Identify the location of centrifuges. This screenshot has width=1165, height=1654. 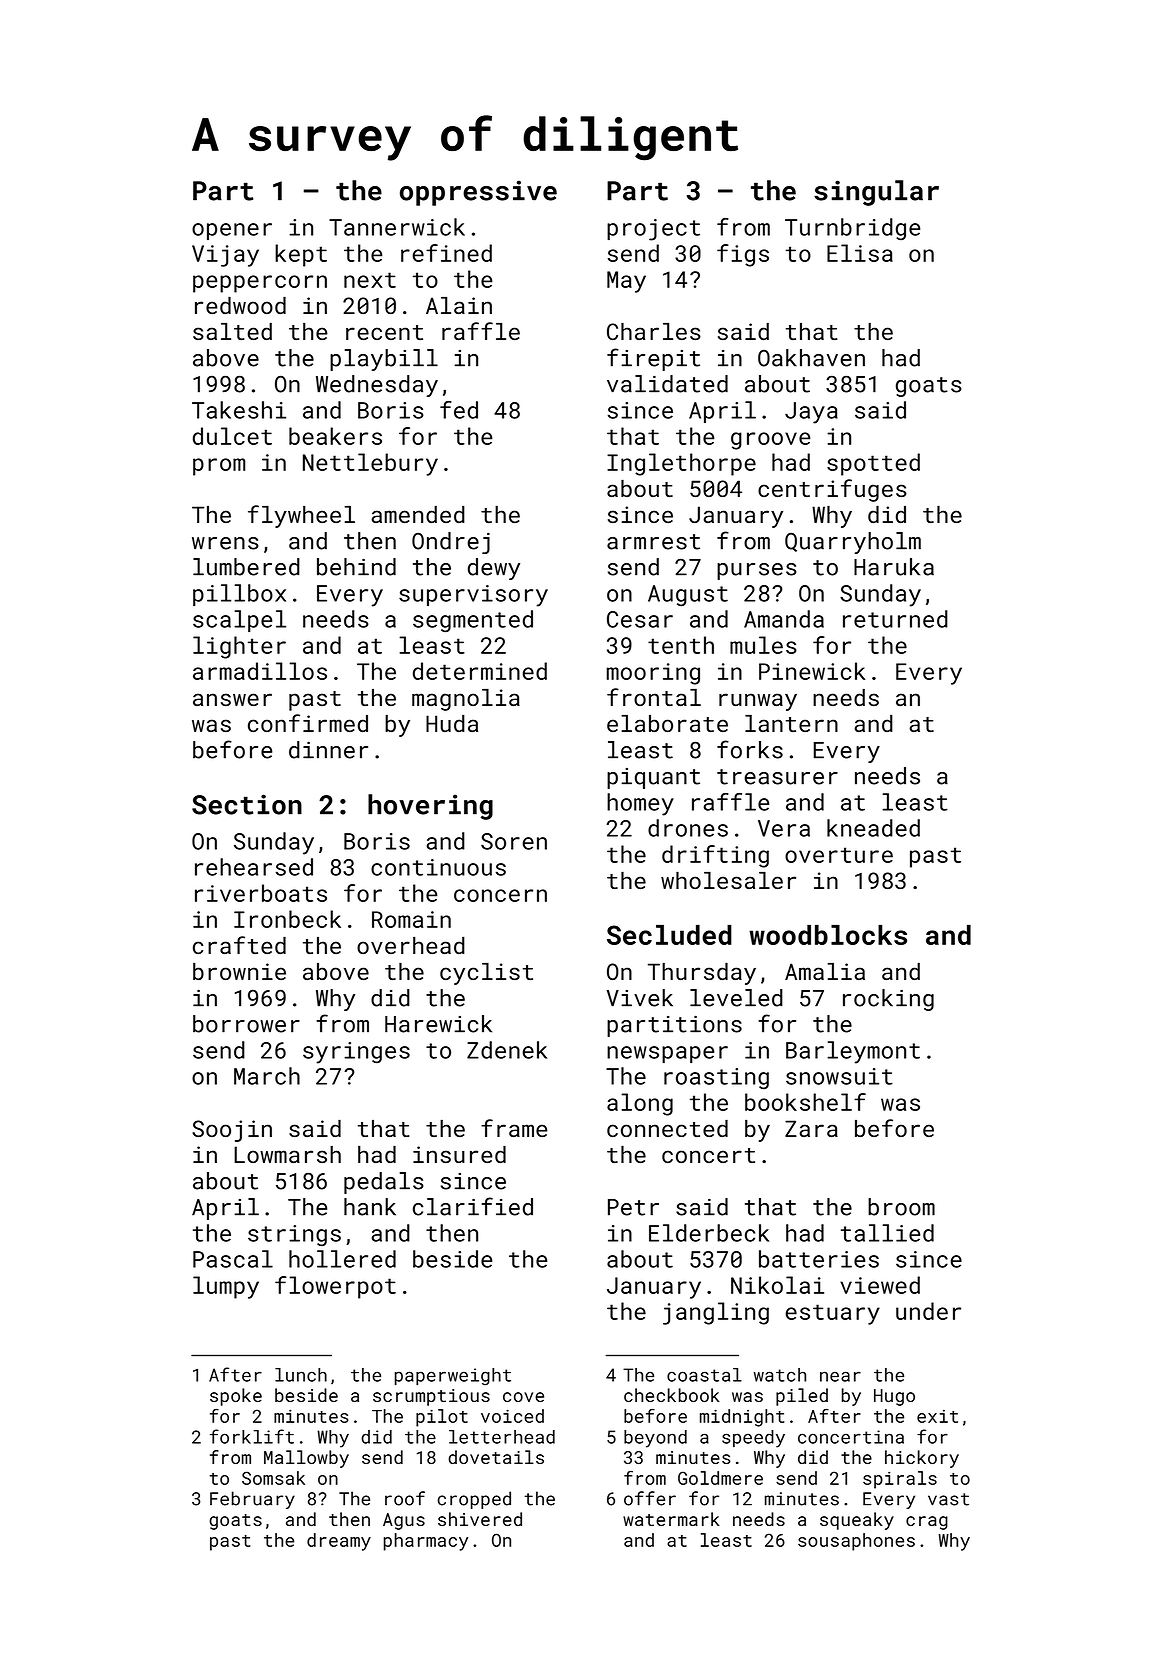
(832, 490).
